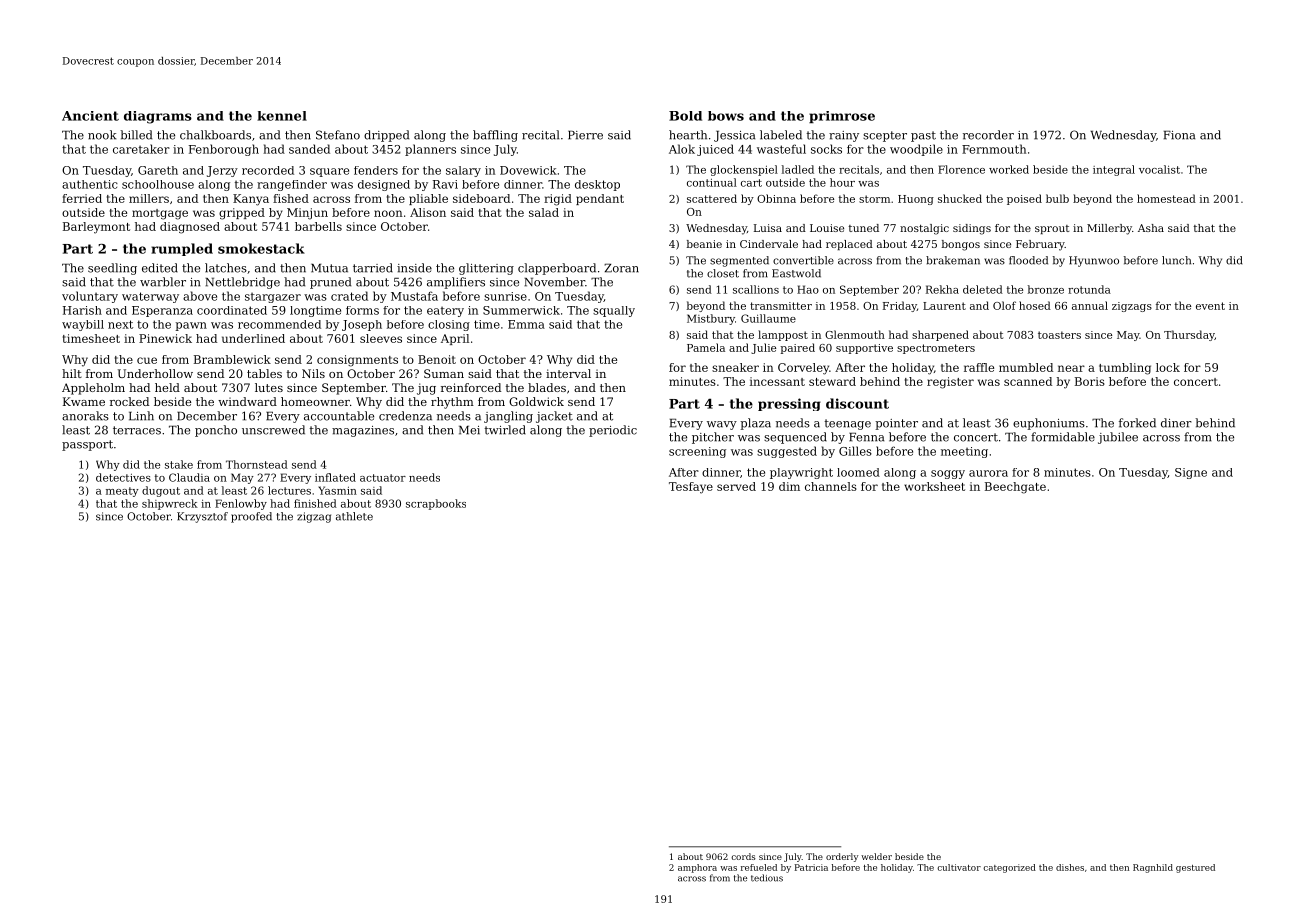  What do you see at coordinates (697, 868) in the screenshot?
I see `amphora` at bounding box center [697, 868].
